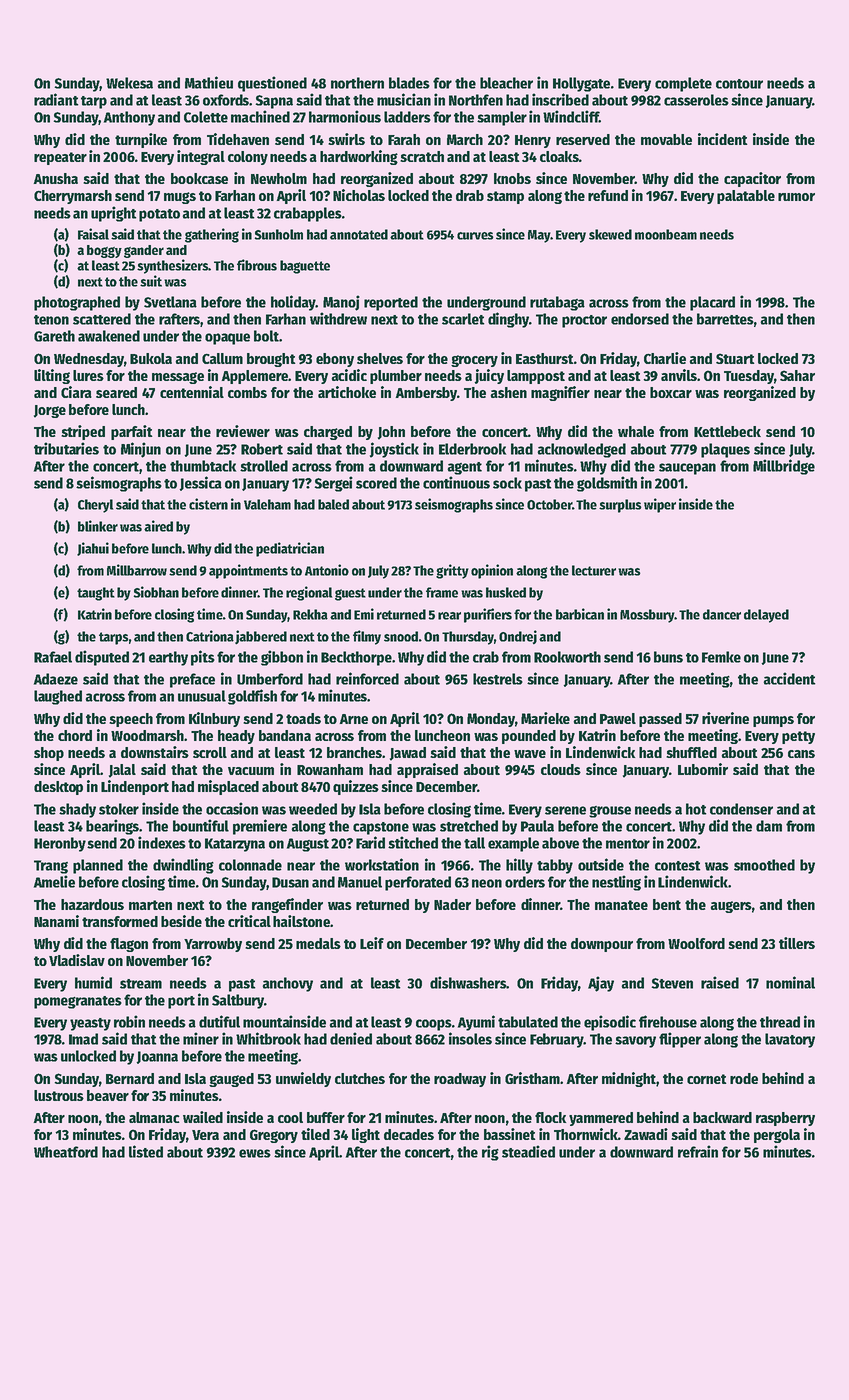 The width and height of the screenshot is (849, 1400). What do you see at coordinates (206, 117) in the screenshot?
I see `Colette` at bounding box center [206, 117].
